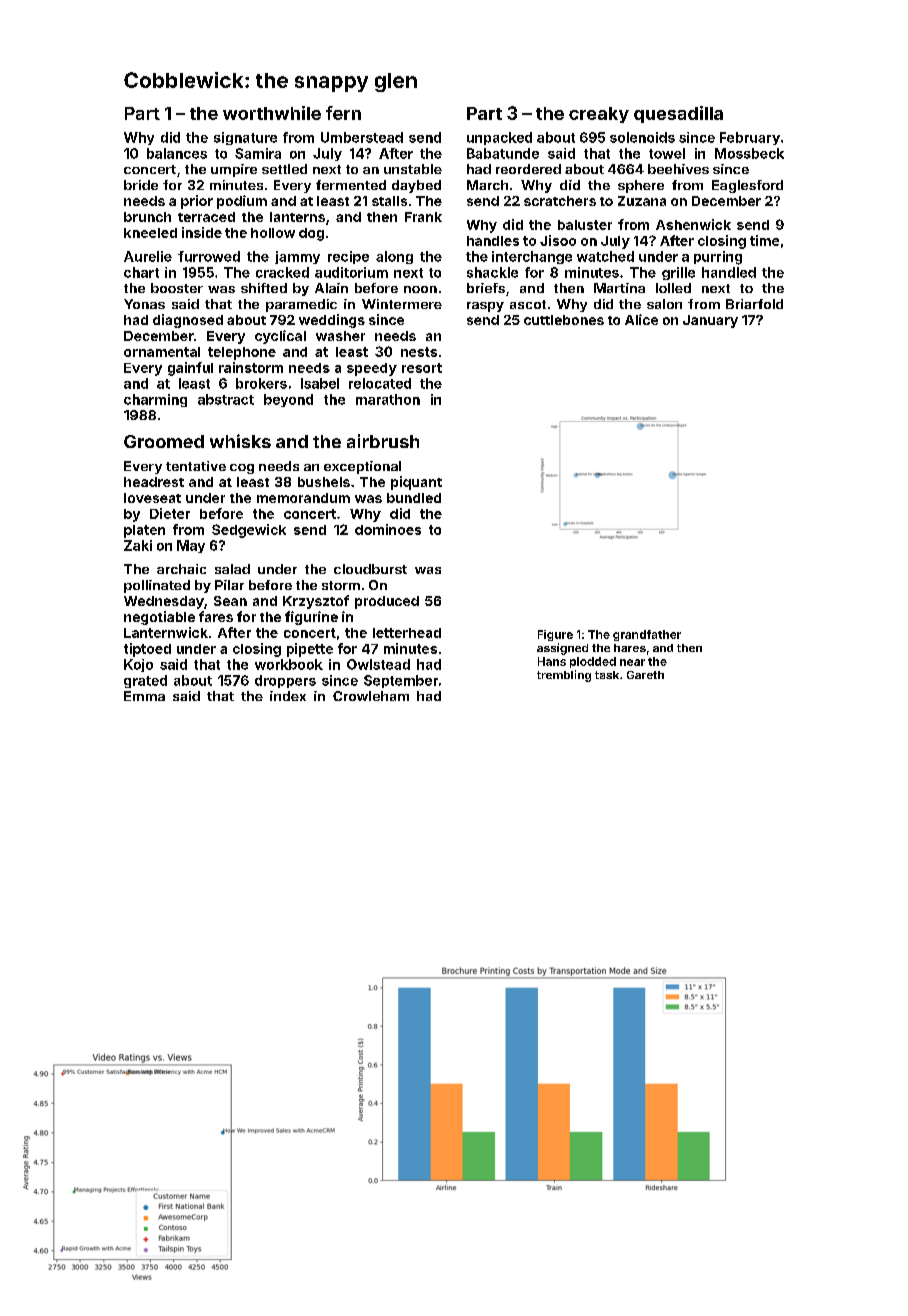  Describe the element at coordinates (416, 483) in the image. I see `piquant` at that location.
